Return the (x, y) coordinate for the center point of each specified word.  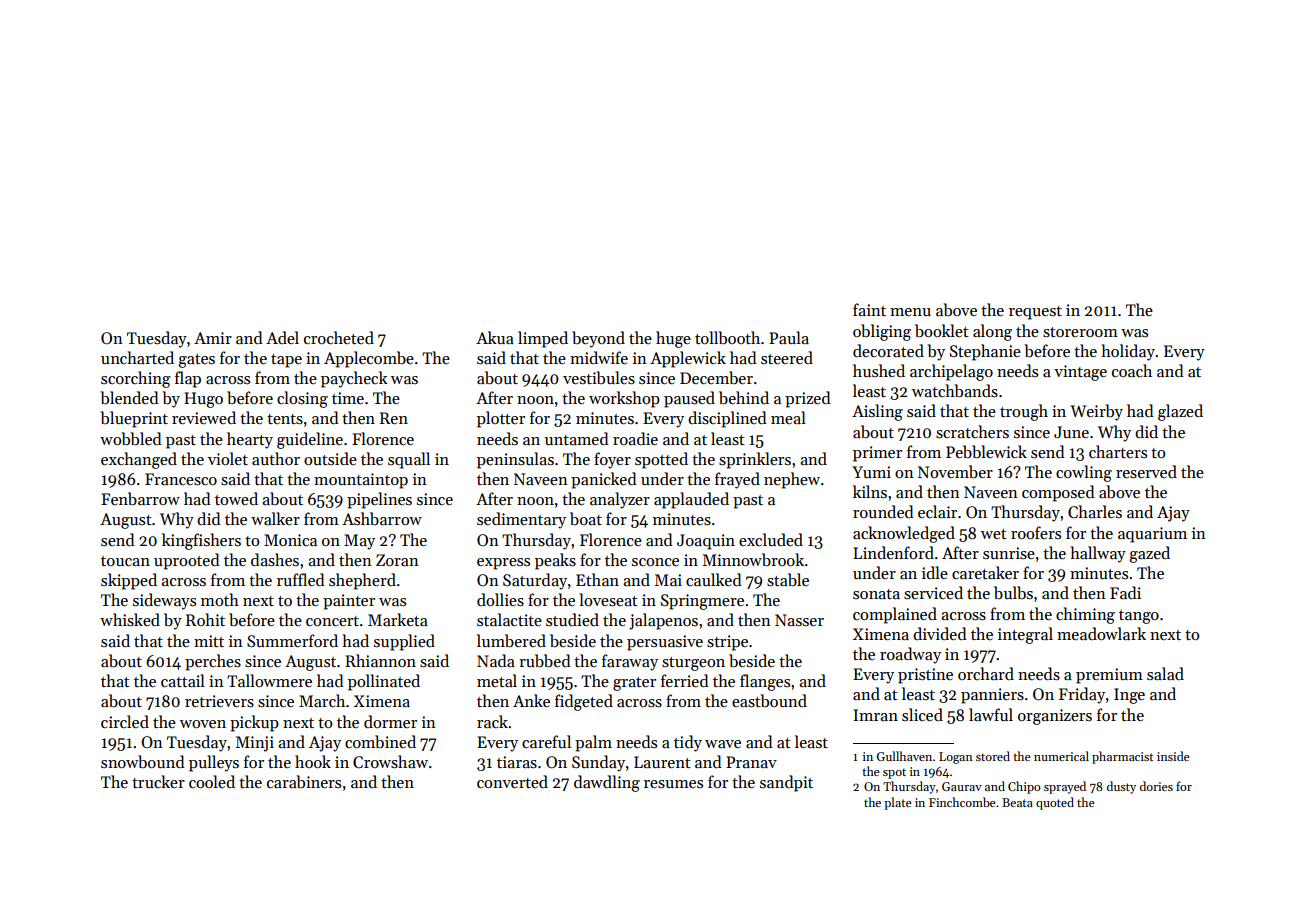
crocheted (339, 337)
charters (1118, 451)
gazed (1149, 554)
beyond (598, 339)
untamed (577, 438)
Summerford (292, 641)
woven (203, 724)
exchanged (139, 460)
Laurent (662, 762)
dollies (500, 600)
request (1035, 313)
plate (898, 803)
